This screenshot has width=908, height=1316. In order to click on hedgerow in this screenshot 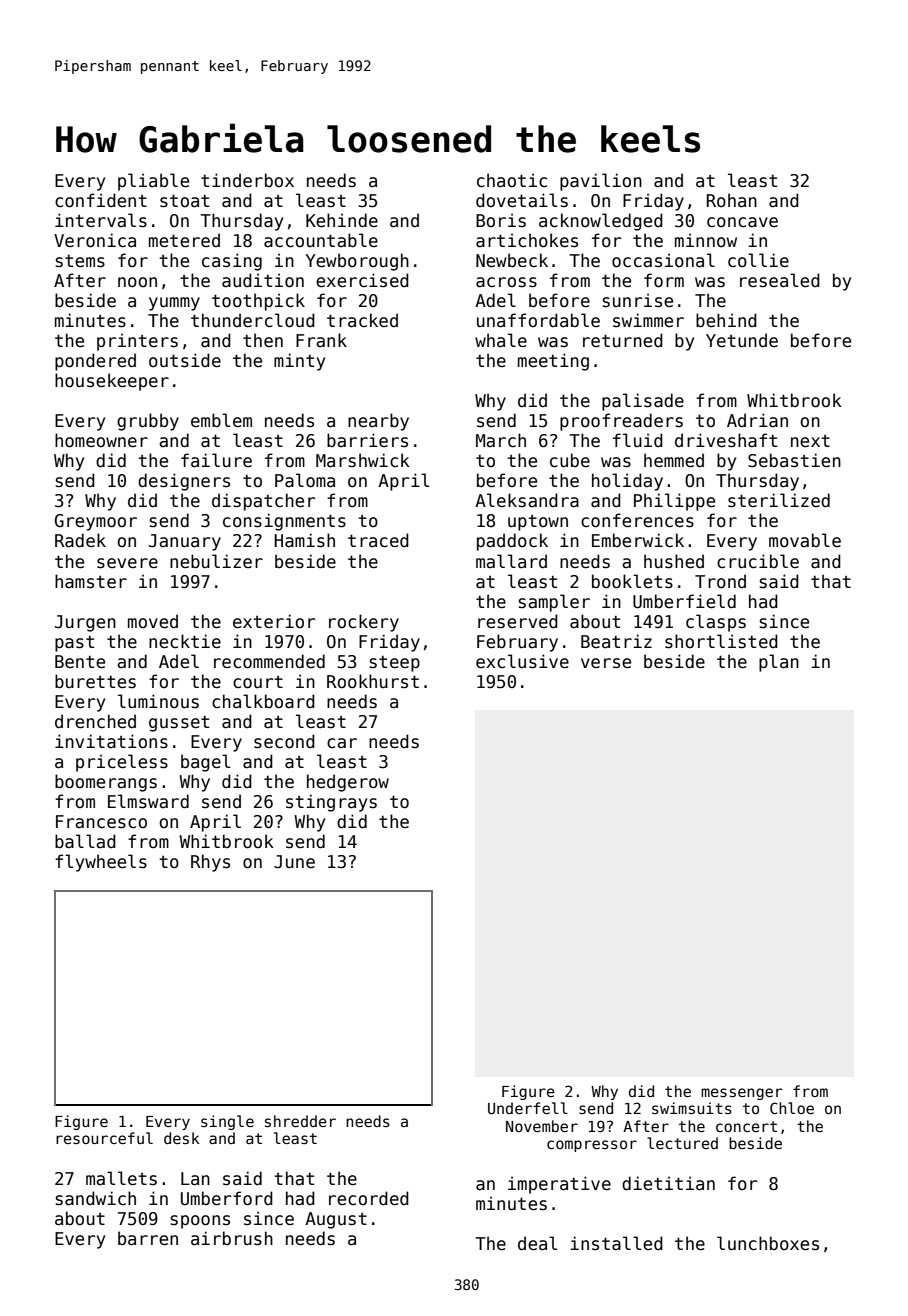, I will do `click(348, 783)`.
